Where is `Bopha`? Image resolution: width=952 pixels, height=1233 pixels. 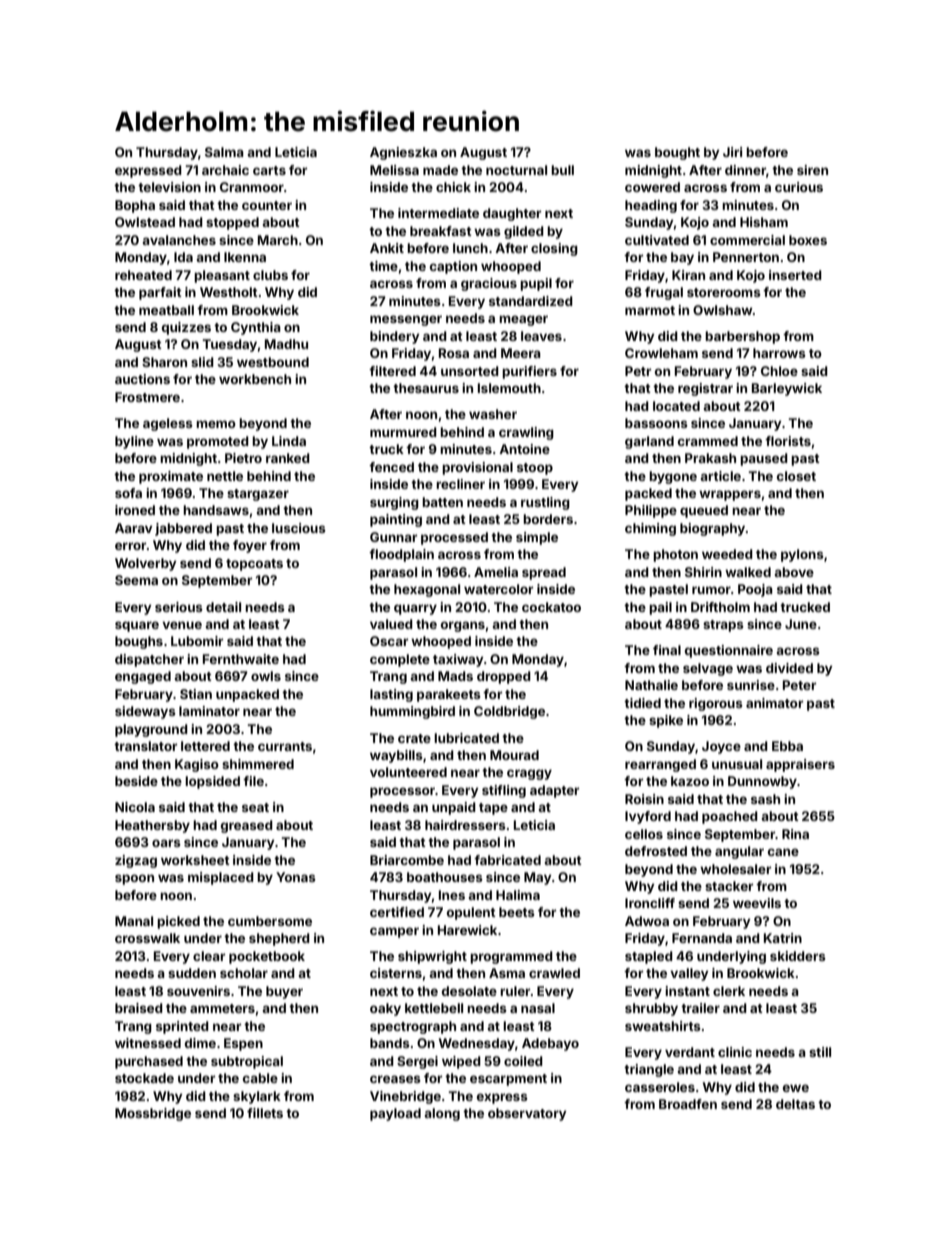
Bopha is located at coordinates (135, 206).
